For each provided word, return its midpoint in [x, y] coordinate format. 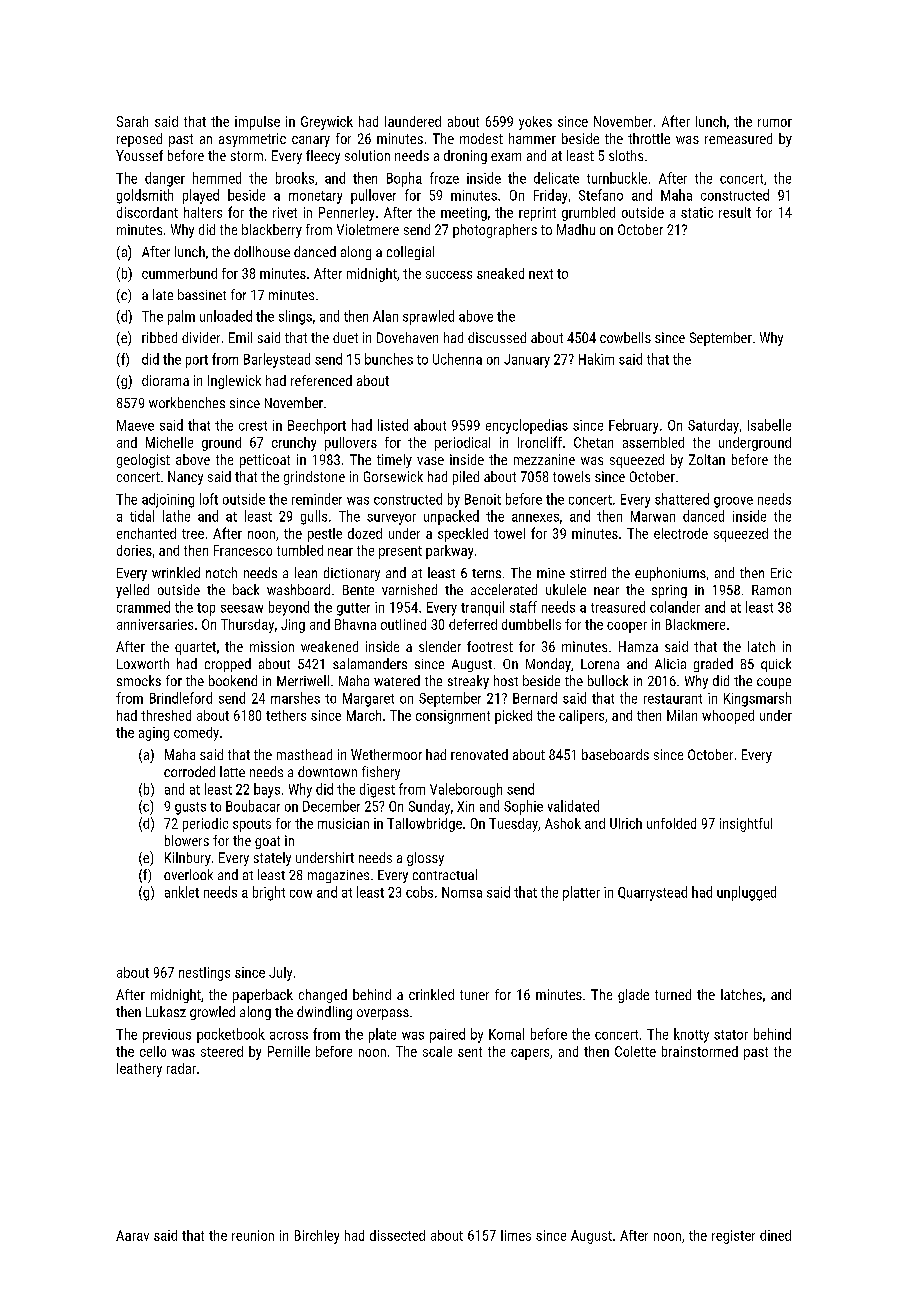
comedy [196, 734]
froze [444, 178]
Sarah [132, 121]
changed [323, 996]
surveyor [391, 519]
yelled [132, 591]
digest [377, 790]
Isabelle [769, 425]
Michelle [169, 442]
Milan [682, 715]
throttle [649, 138]
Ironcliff [540, 442]
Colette [635, 1051]
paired [447, 1035]
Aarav [132, 1235]
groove [733, 502]
